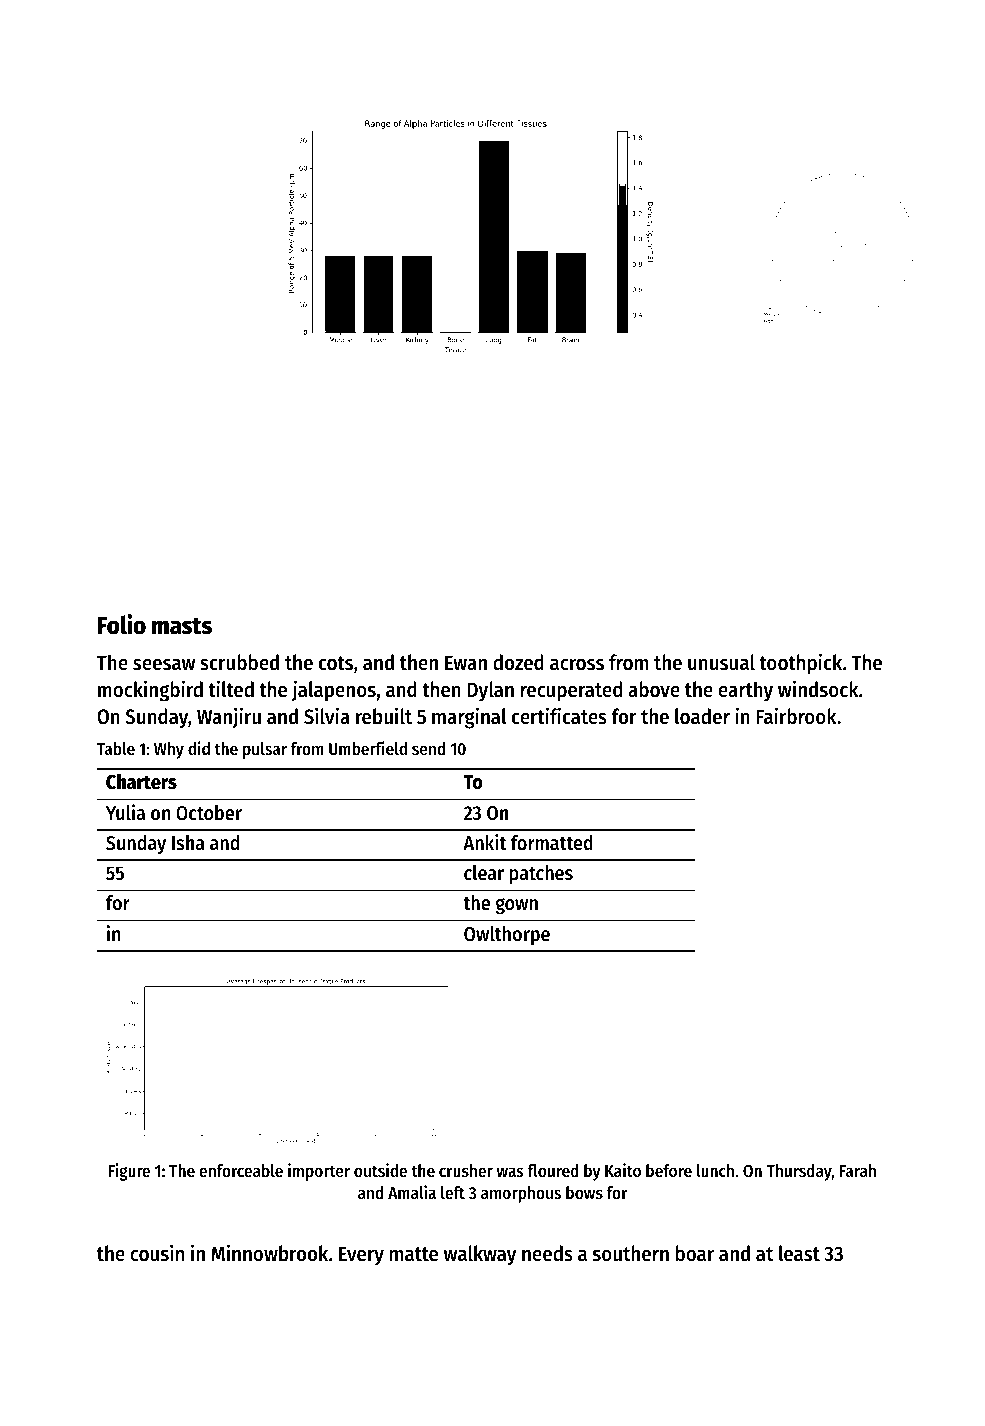  Describe the element at coordinates (715, 1170) in the screenshot. I see `lunch` at that location.
